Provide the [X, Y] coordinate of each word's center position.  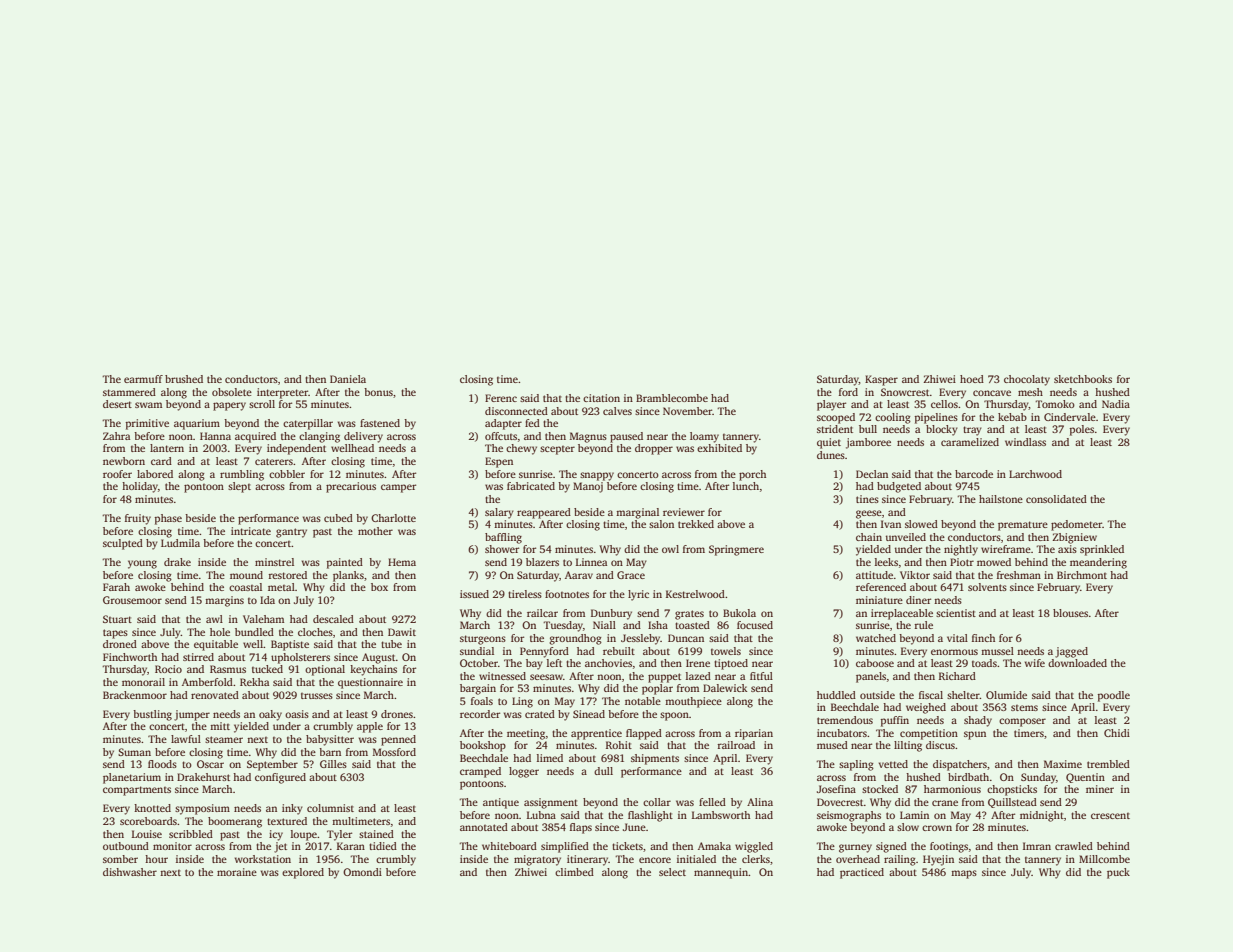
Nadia [1116, 404]
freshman [1019, 575]
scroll [262, 404]
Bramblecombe [672, 398]
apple [370, 727]
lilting [908, 746]
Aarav [579, 575]
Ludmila [180, 543]
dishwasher [130, 872]
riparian [754, 734]
